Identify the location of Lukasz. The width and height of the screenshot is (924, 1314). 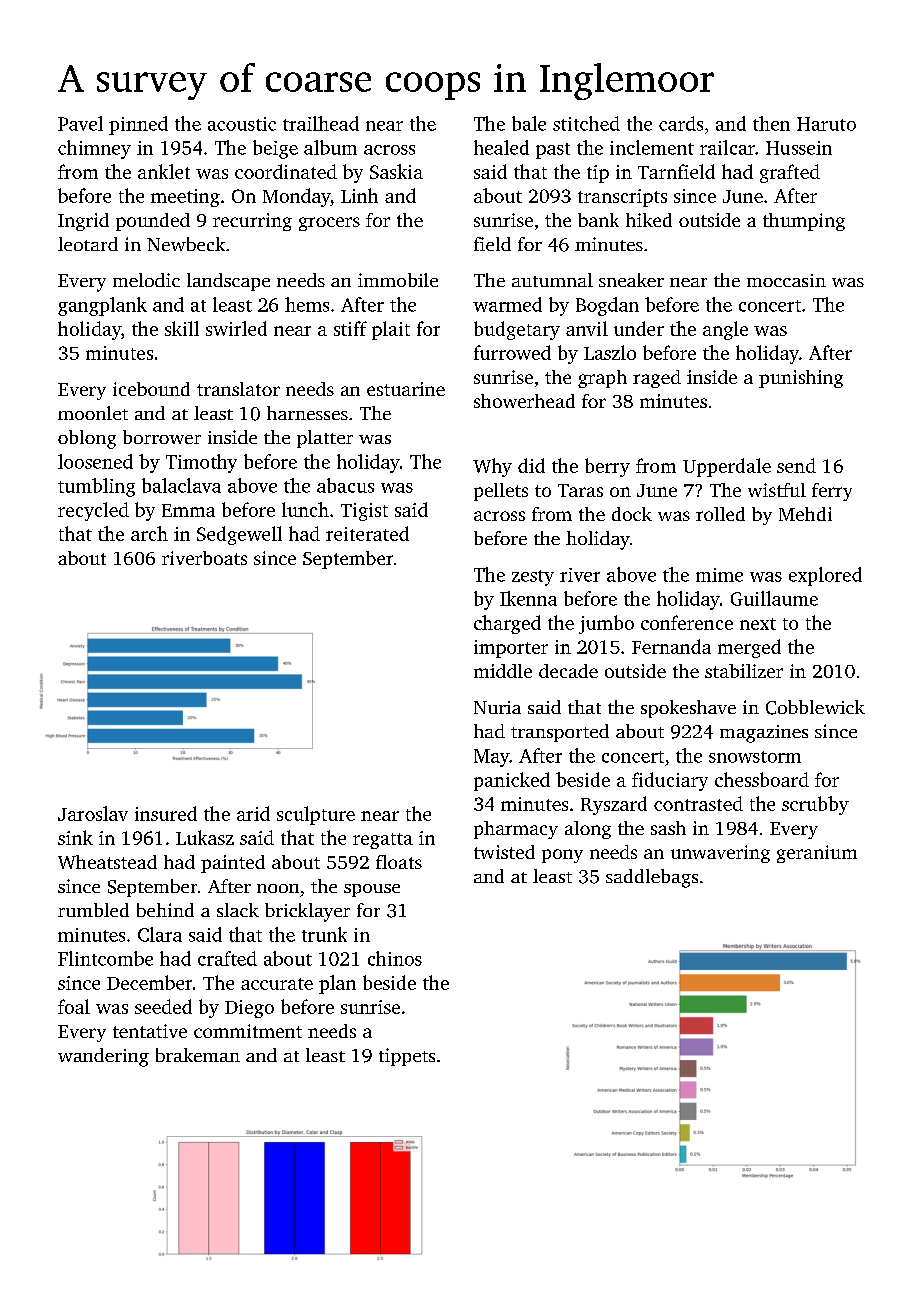
(205, 837).
